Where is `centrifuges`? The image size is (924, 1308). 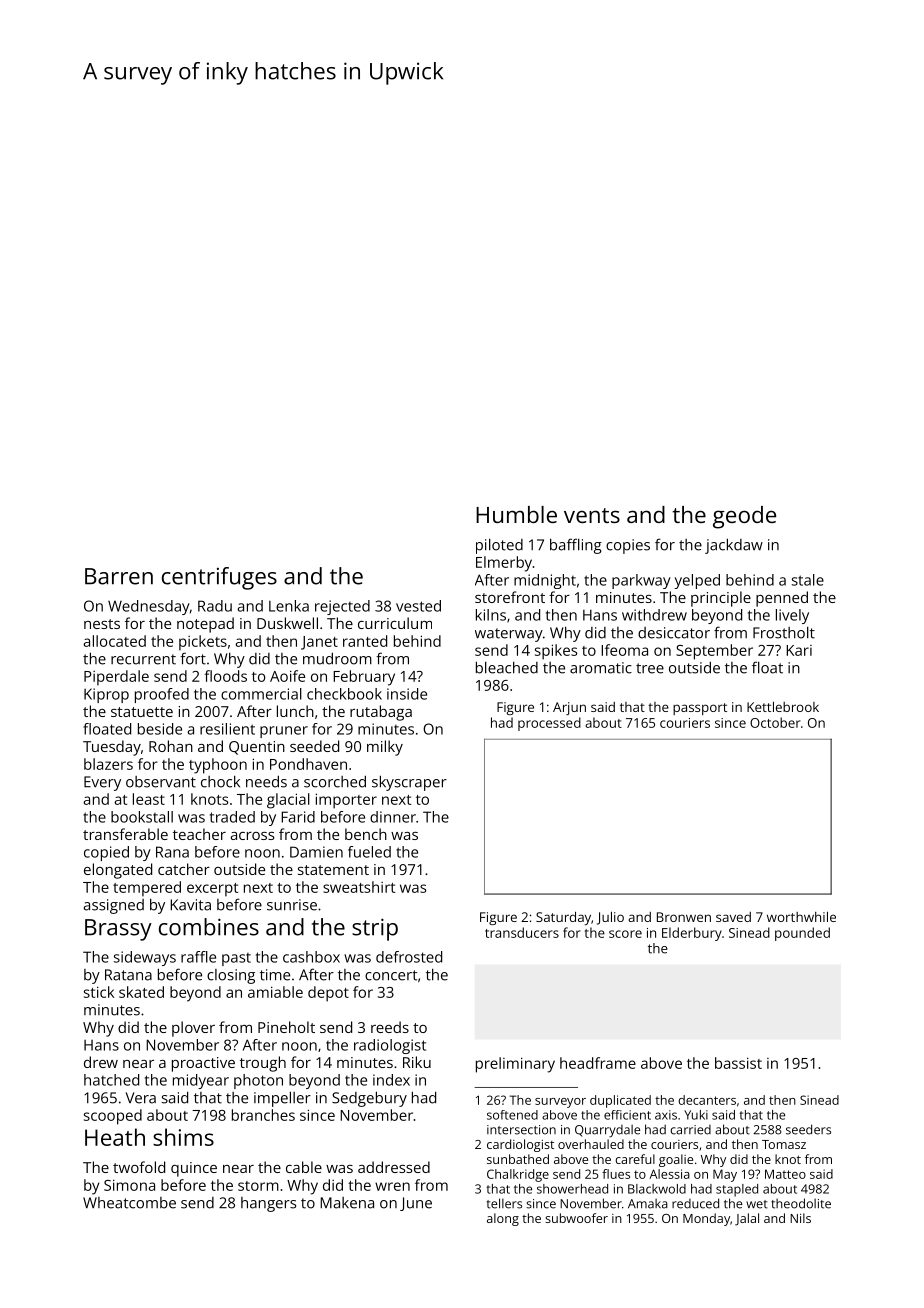 centrifuges is located at coordinates (219, 578).
